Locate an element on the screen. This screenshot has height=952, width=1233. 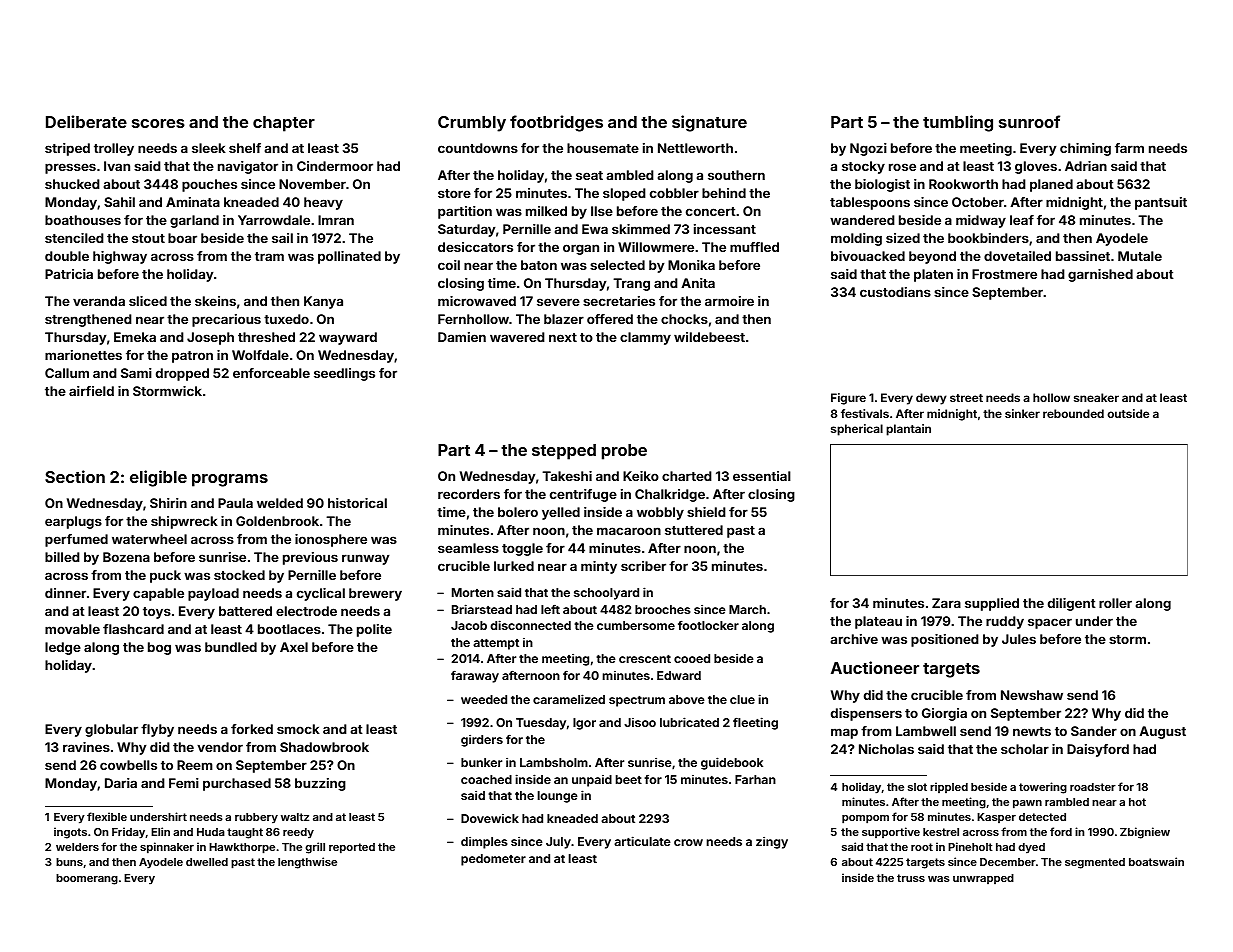
zingy is located at coordinates (772, 843).
